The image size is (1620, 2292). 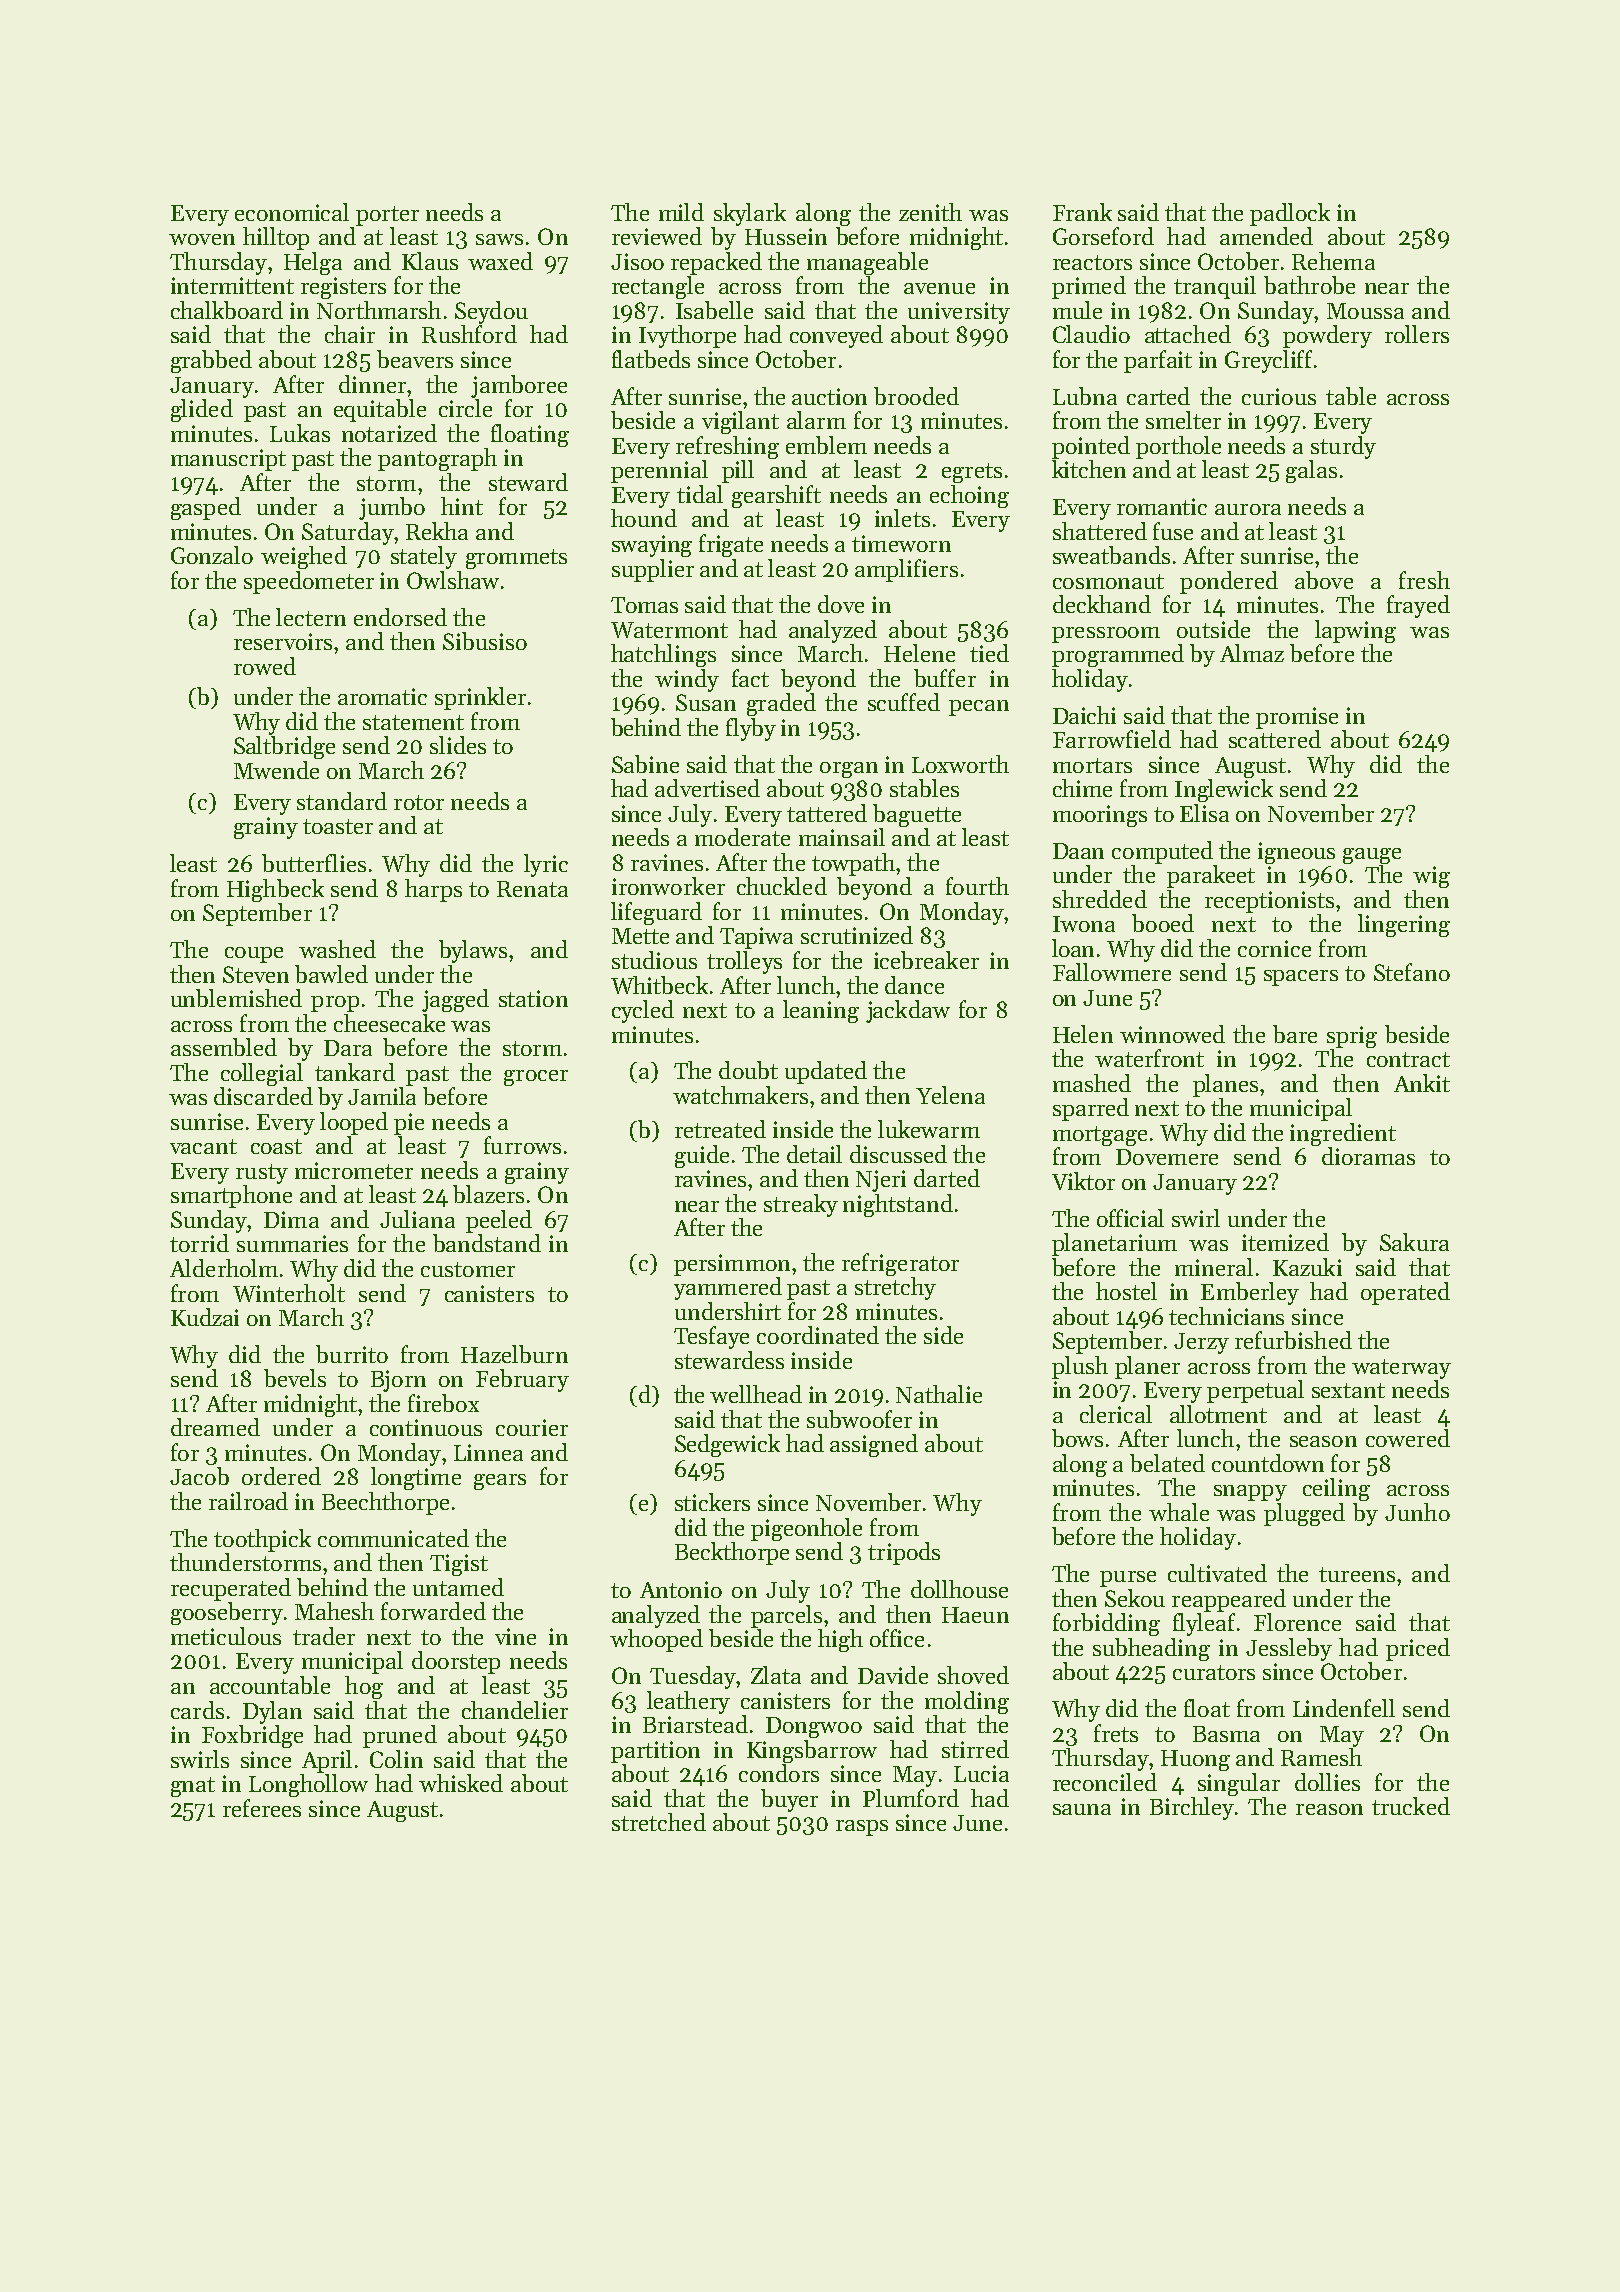 I want to click on Colin, so click(x=396, y=1759).
